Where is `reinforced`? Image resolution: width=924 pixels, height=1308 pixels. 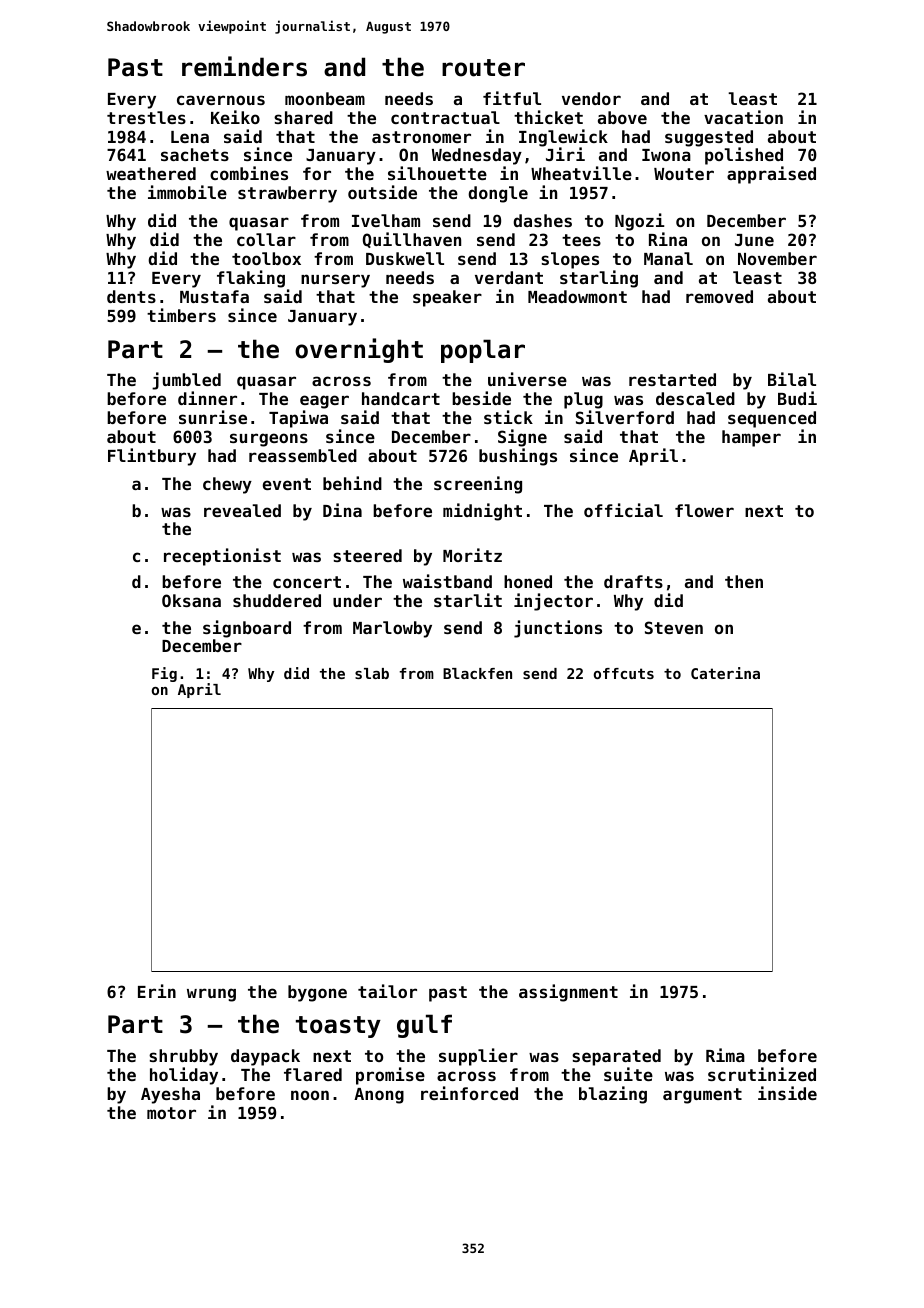 reinforced is located at coordinates (469, 1093).
